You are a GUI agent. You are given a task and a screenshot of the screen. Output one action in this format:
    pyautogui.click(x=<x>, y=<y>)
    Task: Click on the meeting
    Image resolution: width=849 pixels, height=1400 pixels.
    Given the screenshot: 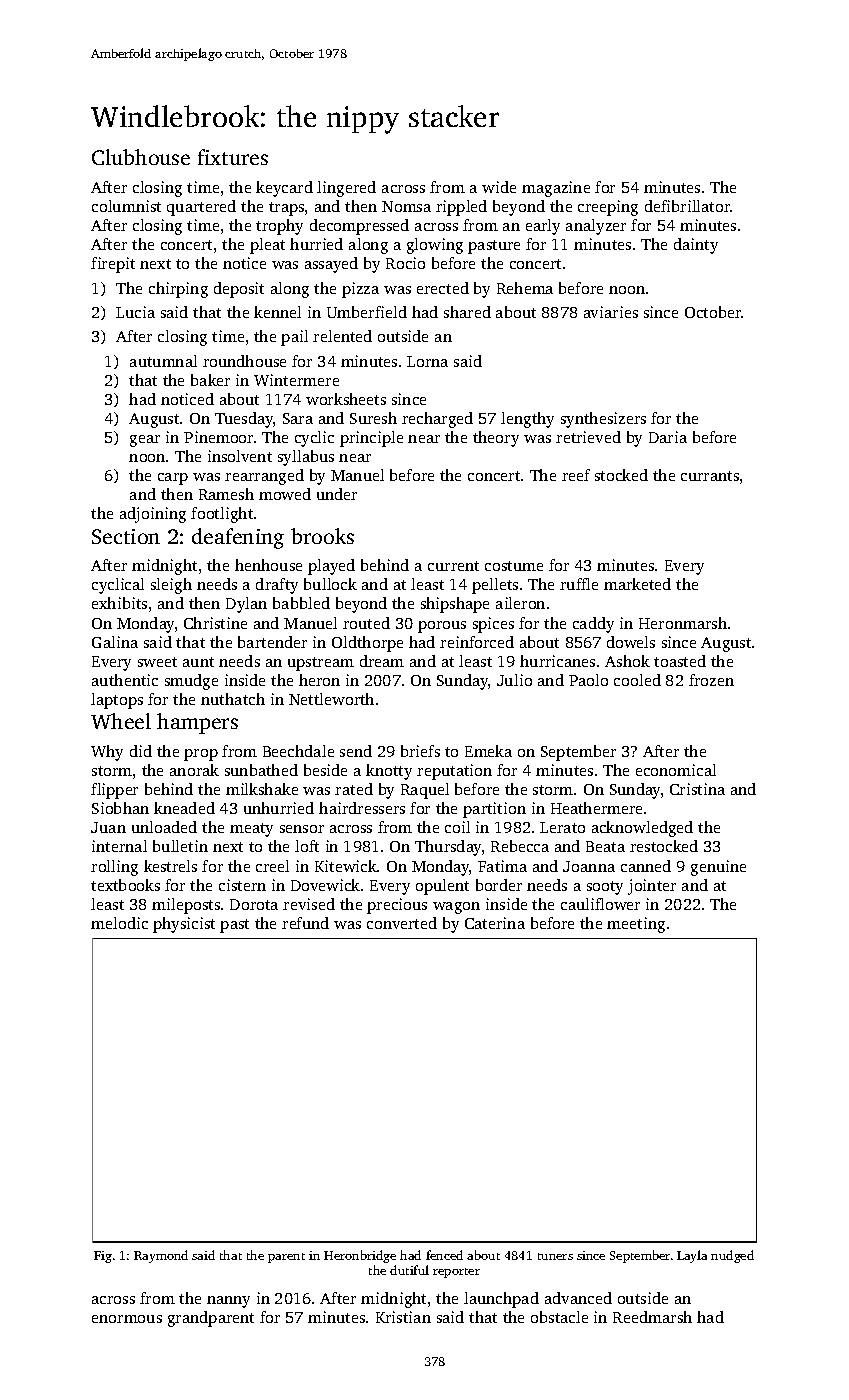 What is the action you would take?
    pyautogui.click(x=636, y=925)
